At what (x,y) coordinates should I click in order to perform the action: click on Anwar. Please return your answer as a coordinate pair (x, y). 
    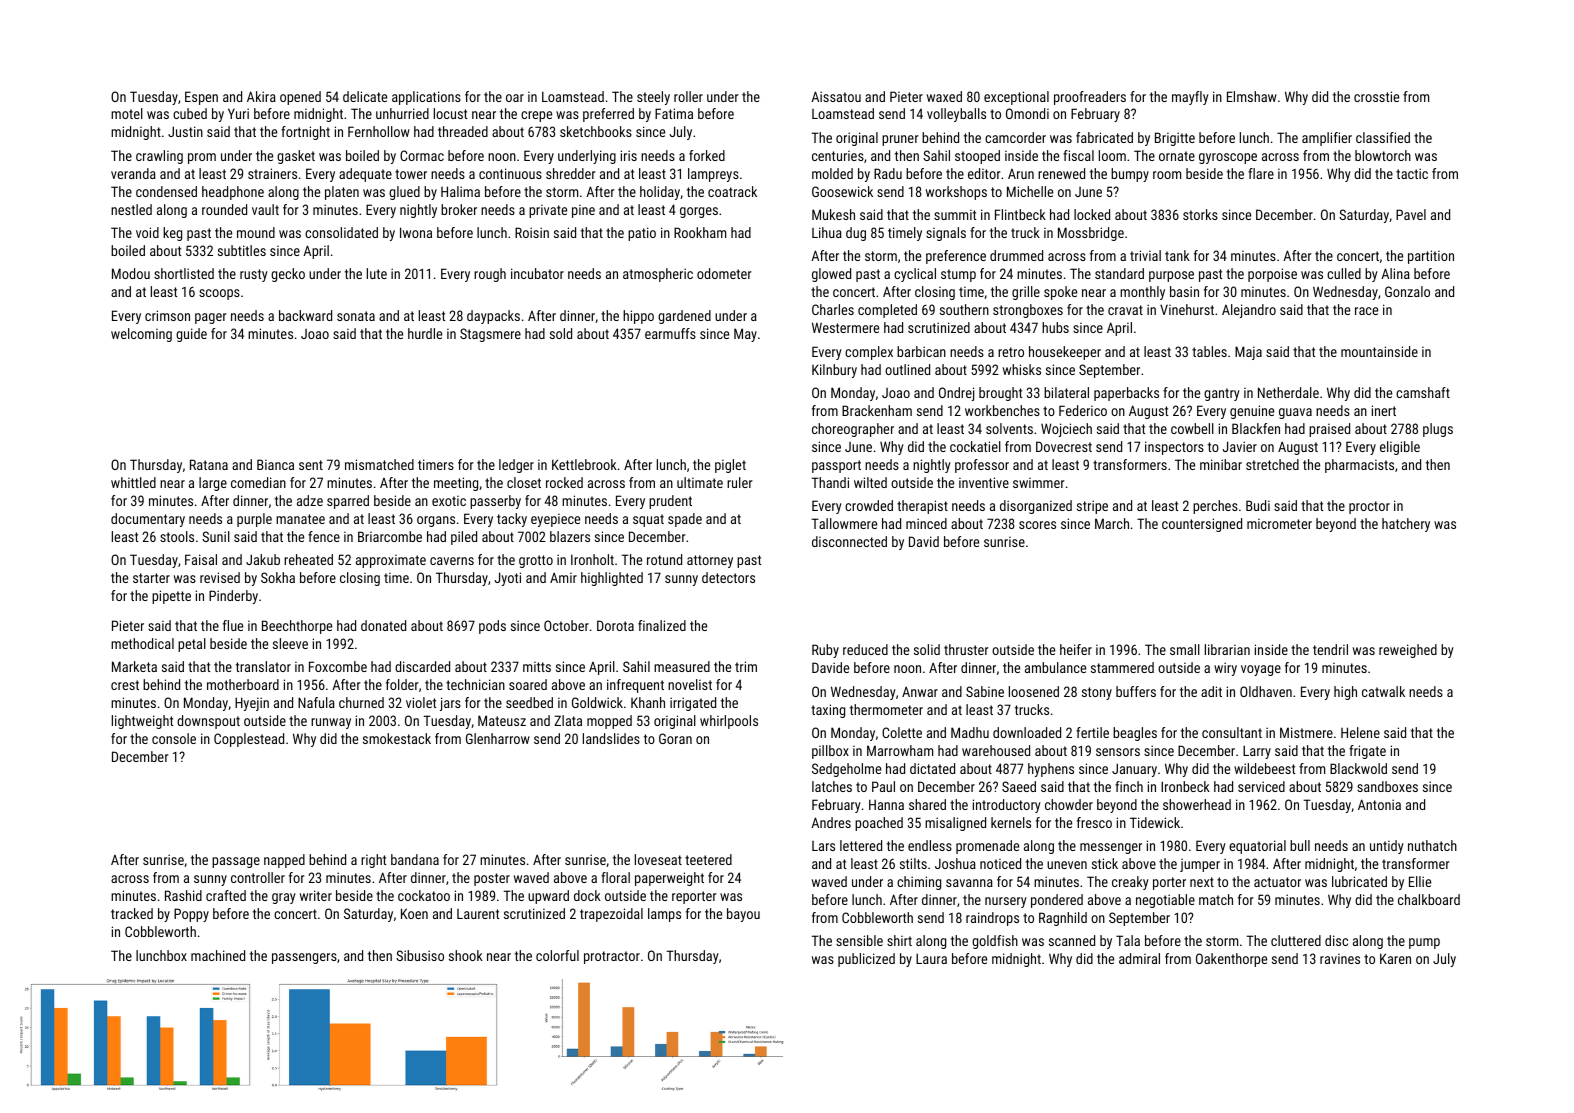
    Looking at the image, I should click on (920, 691).
